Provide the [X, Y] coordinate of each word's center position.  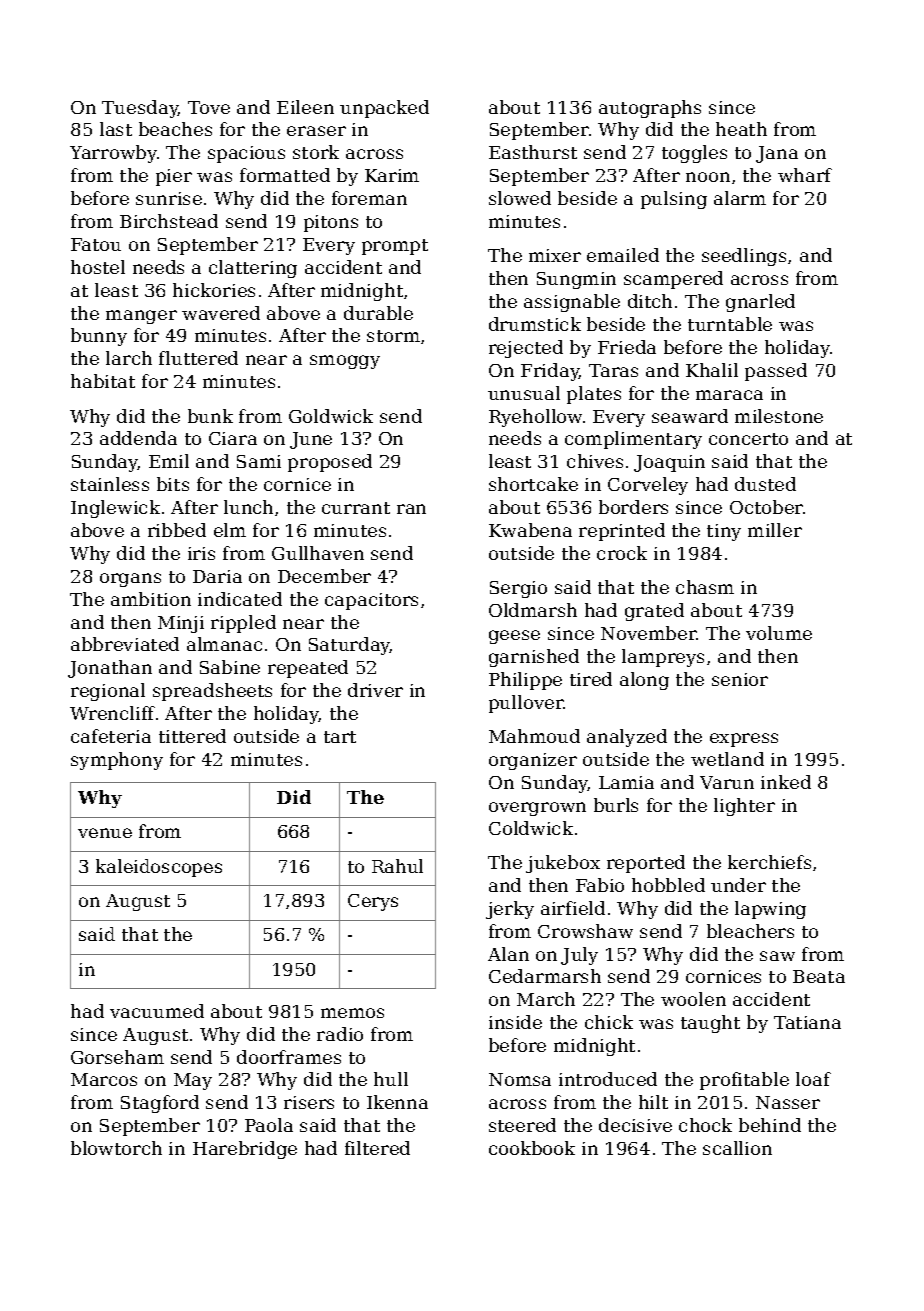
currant [356, 508]
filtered [377, 1148]
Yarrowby [113, 154]
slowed [520, 198]
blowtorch [116, 1148]
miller [775, 530]
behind [770, 1125]
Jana [777, 154]
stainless [110, 484]
